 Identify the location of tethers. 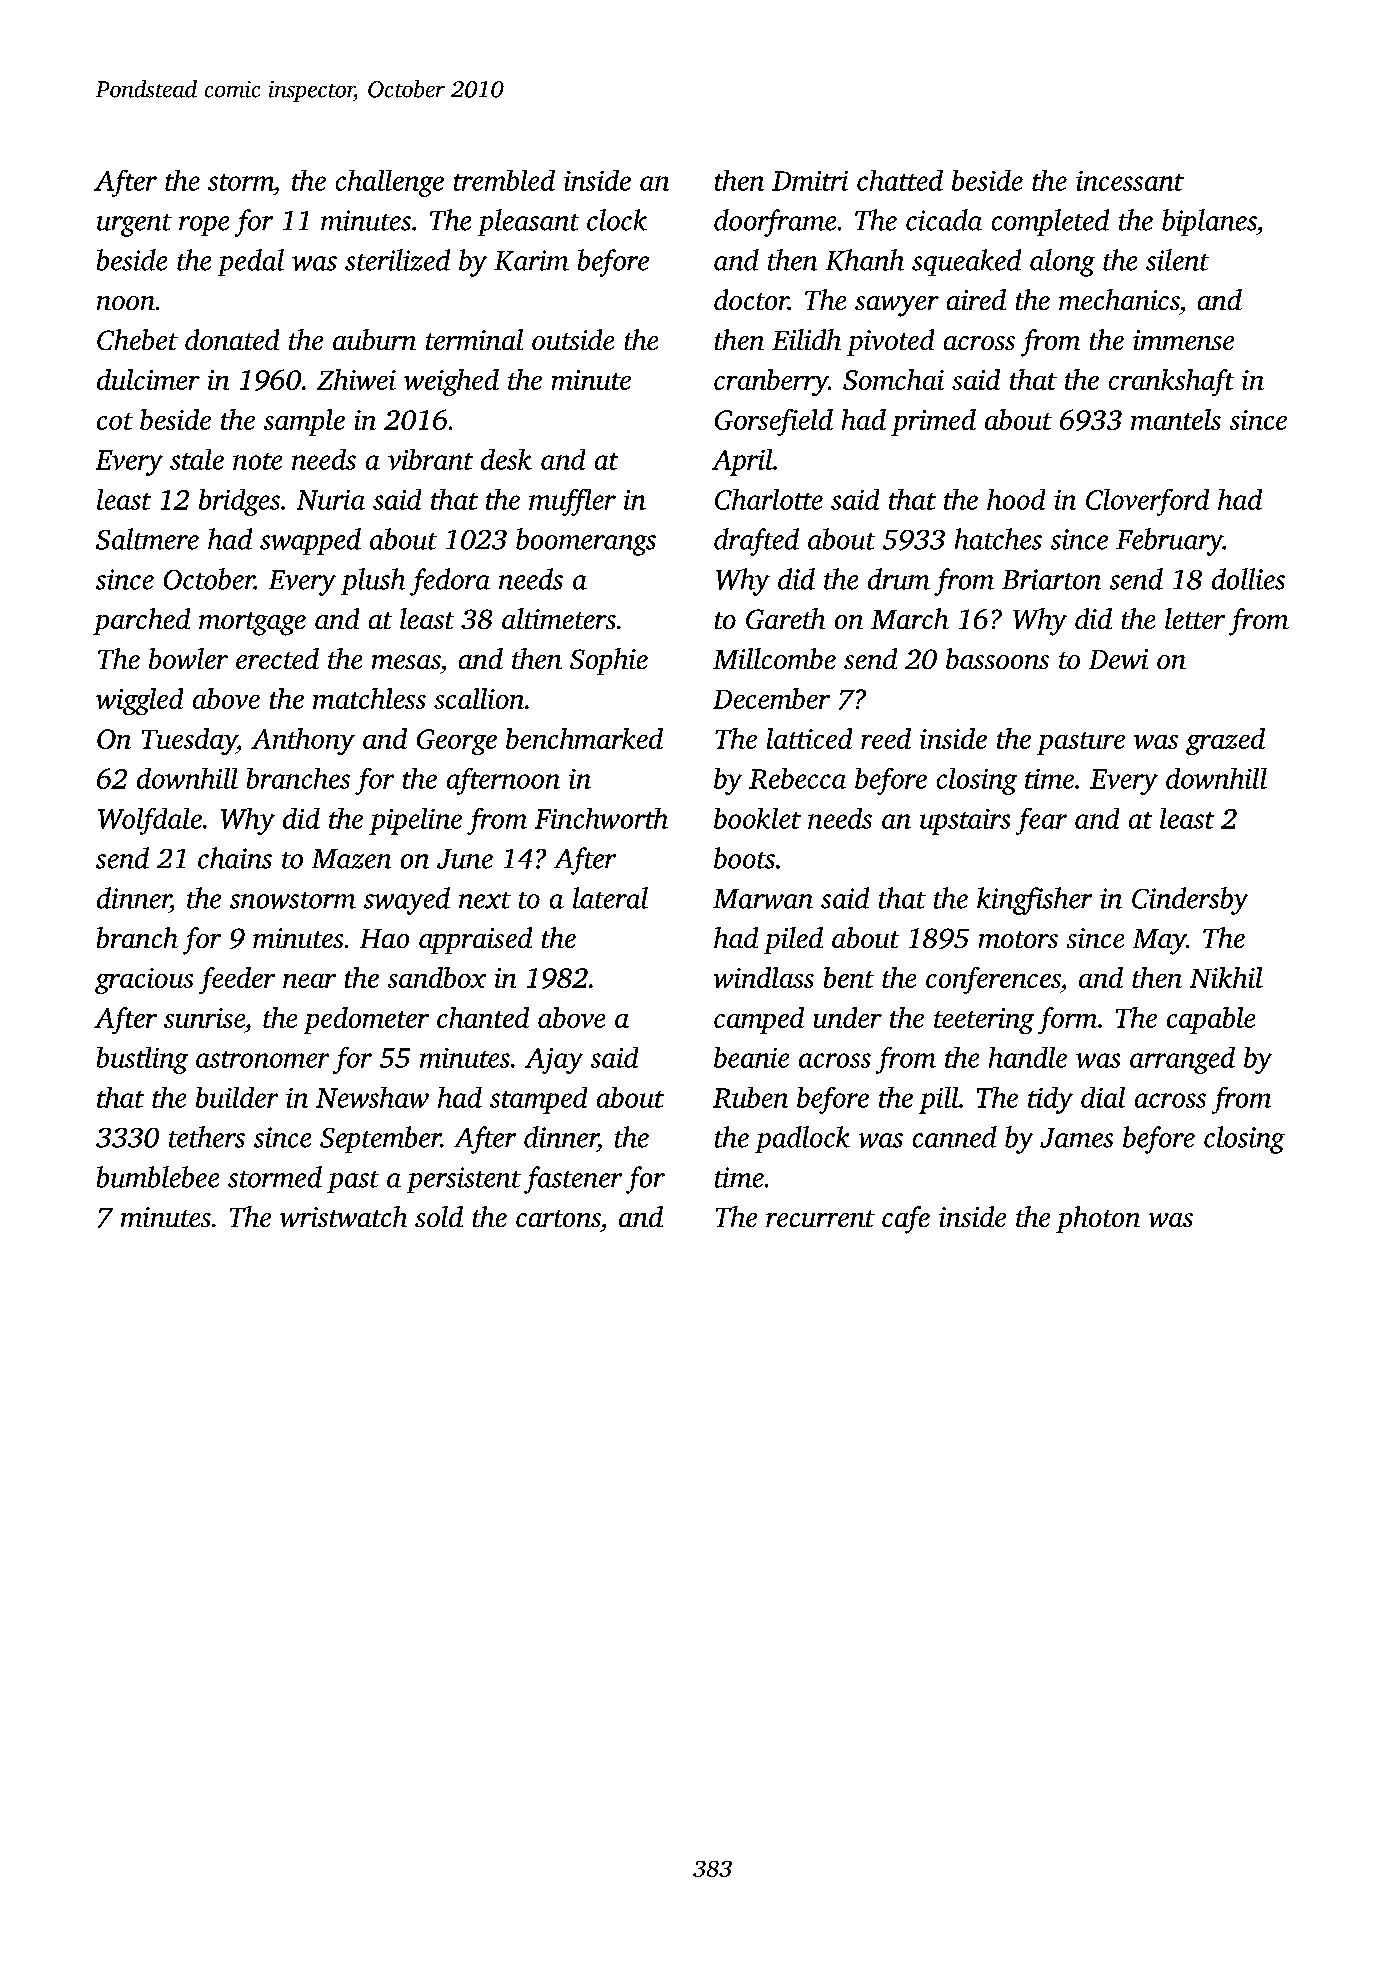
(207, 1137).
